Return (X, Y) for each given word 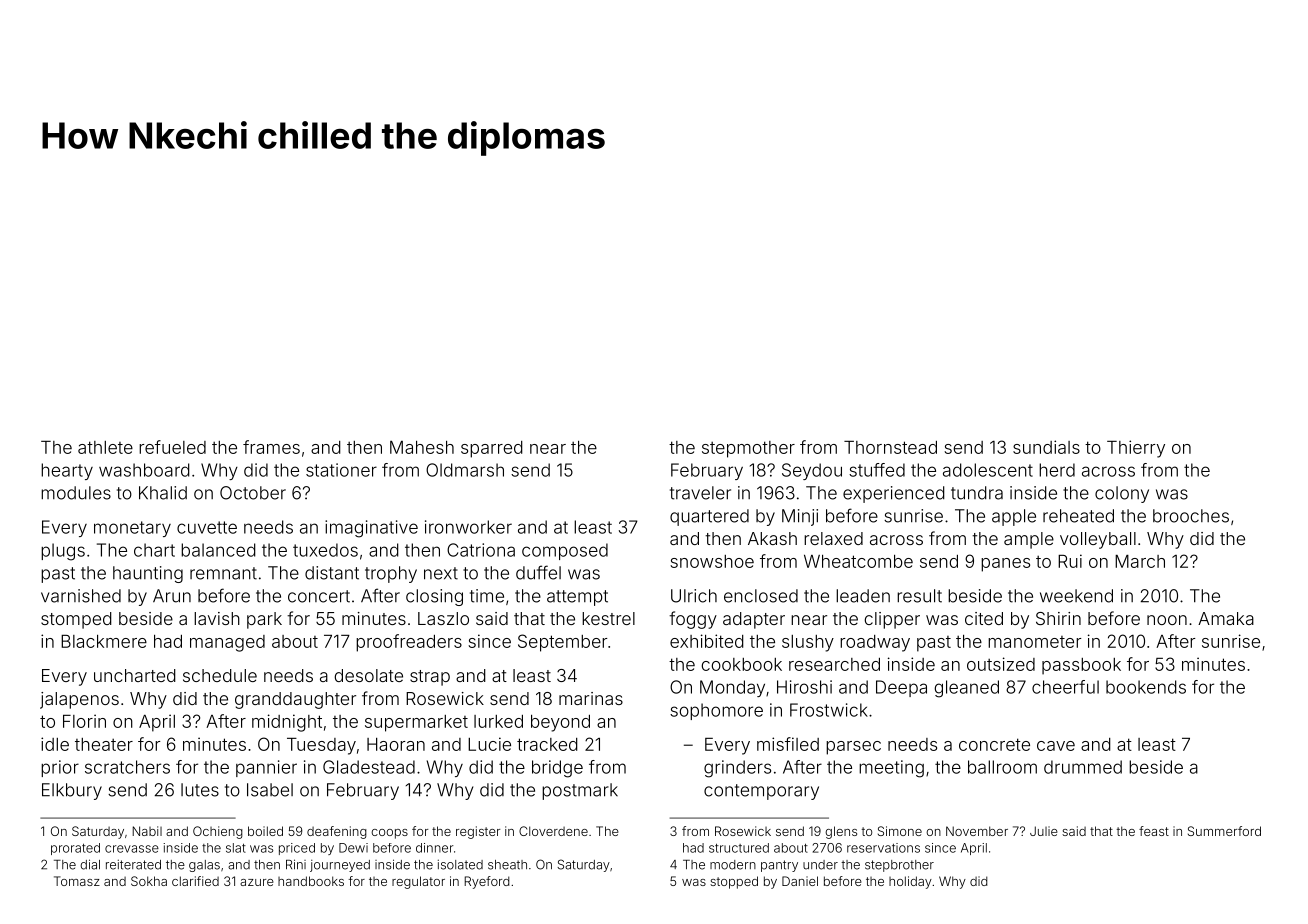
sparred (492, 449)
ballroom (1002, 767)
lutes (200, 790)
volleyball (1098, 540)
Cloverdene (553, 831)
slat (236, 848)
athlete (105, 447)
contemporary (761, 792)
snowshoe (712, 561)
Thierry (1136, 449)
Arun (172, 596)
